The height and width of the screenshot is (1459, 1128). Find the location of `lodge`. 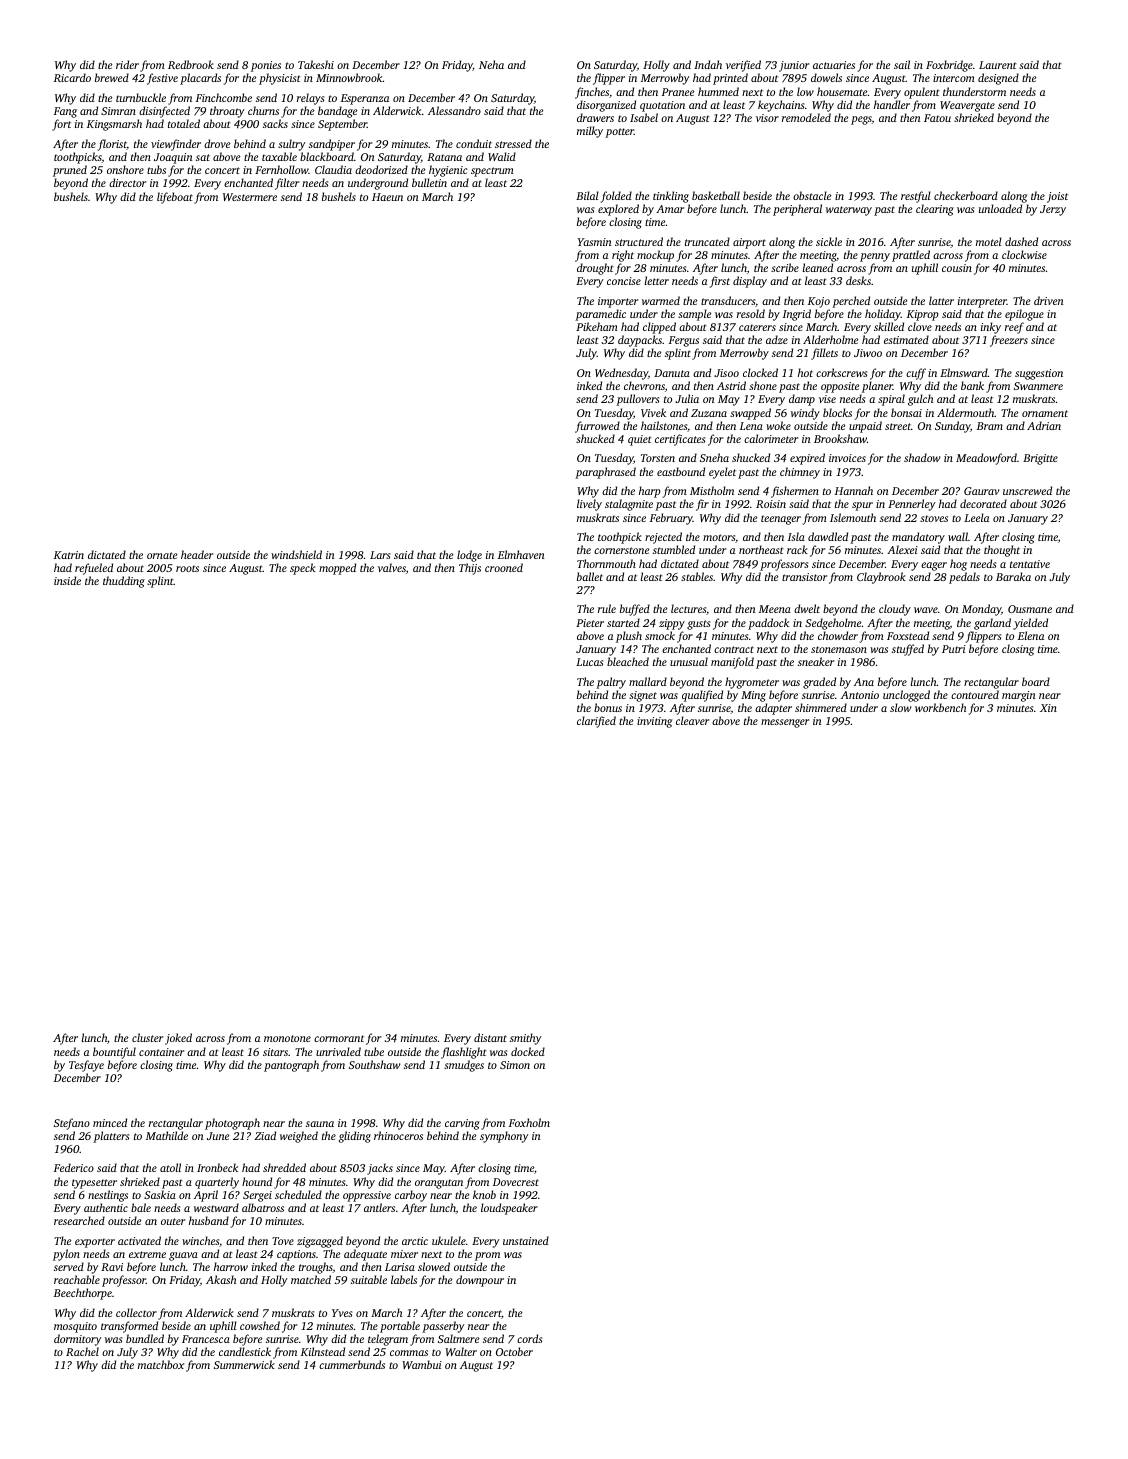

lodge is located at coordinates (469, 556).
